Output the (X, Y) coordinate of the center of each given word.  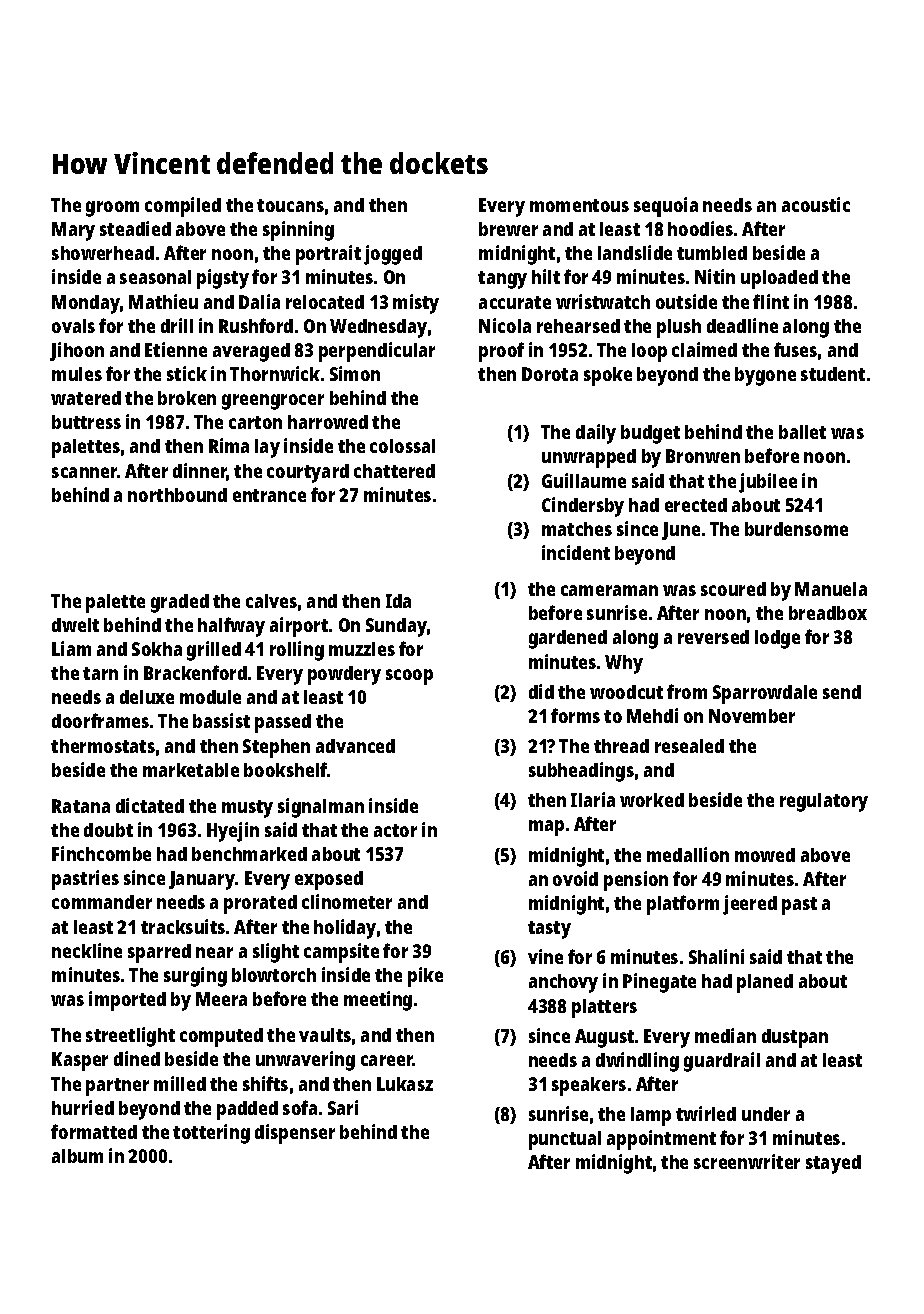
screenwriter (747, 1161)
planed (765, 983)
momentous (579, 205)
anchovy (563, 983)
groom (112, 209)
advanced (355, 746)
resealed (689, 746)
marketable (191, 770)
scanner (85, 472)
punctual (565, 1140)
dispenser (295, 1134)
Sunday (396, 627)
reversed (713, 637)
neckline (87, 950)
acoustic (816, 204)
